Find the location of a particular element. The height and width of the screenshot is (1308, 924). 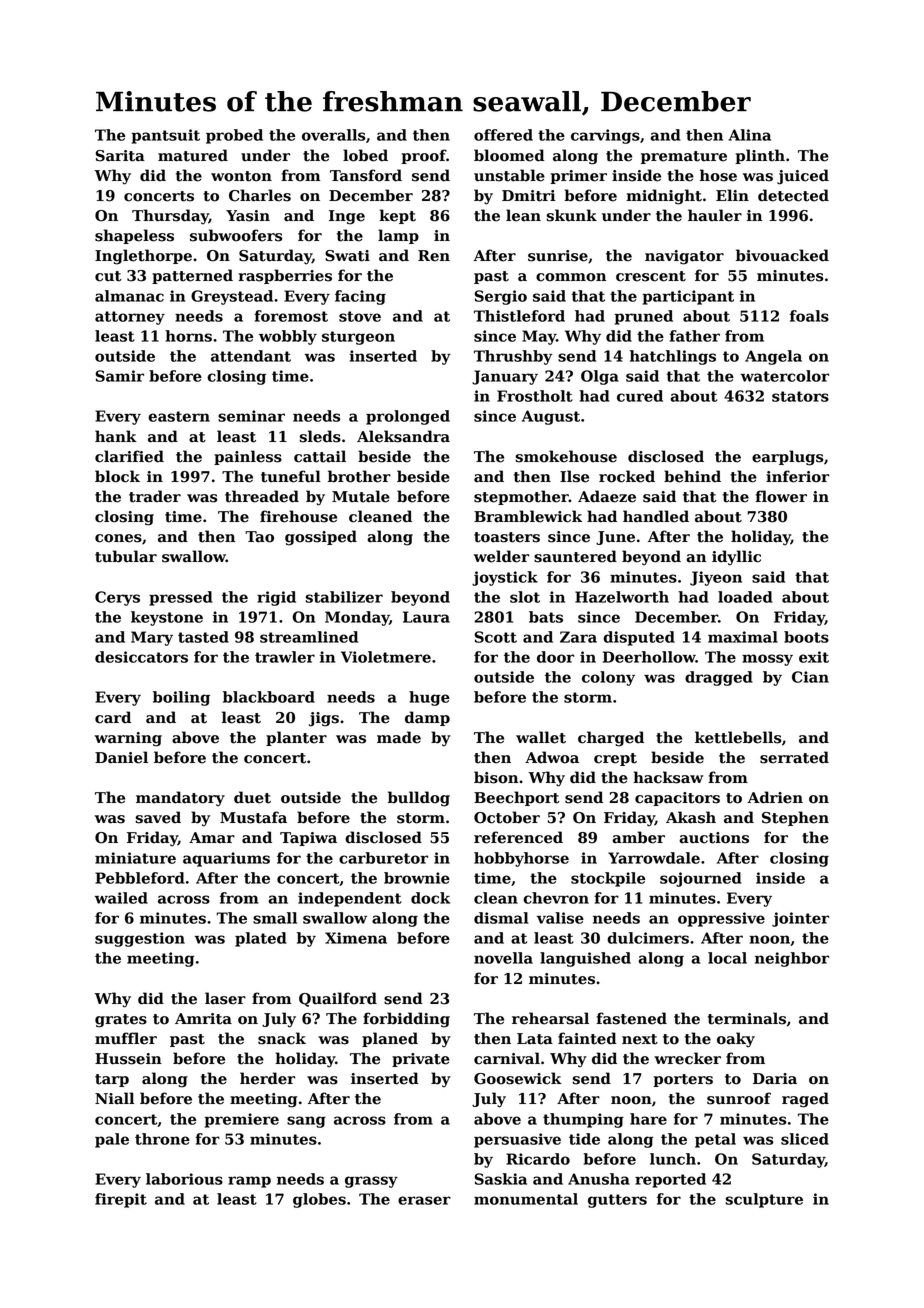

wailed is located at coordinates (121, 898).
